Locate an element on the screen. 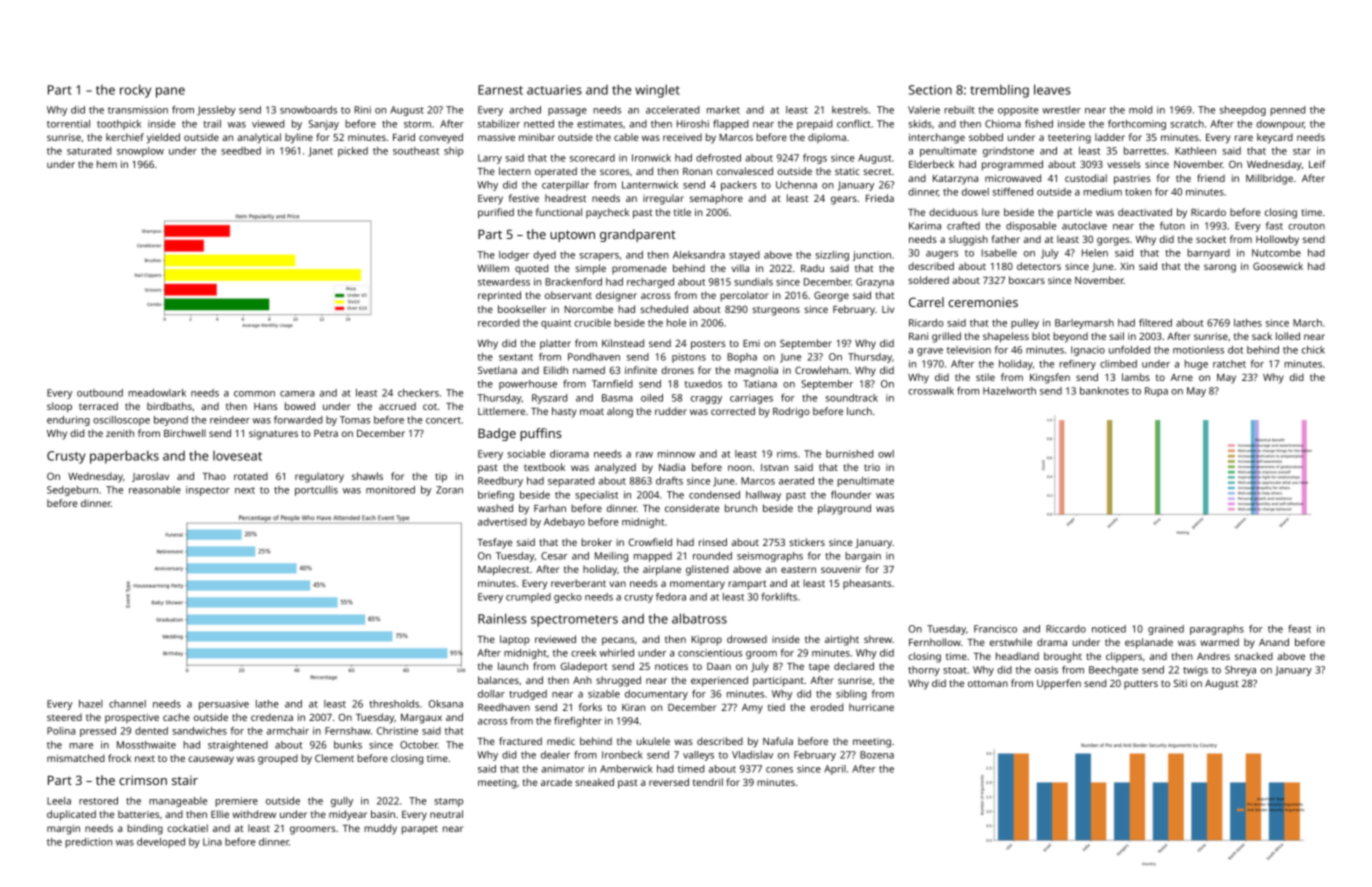 This screenshot has height=887, width=1372. camera is located at coordinates (297, 394).
